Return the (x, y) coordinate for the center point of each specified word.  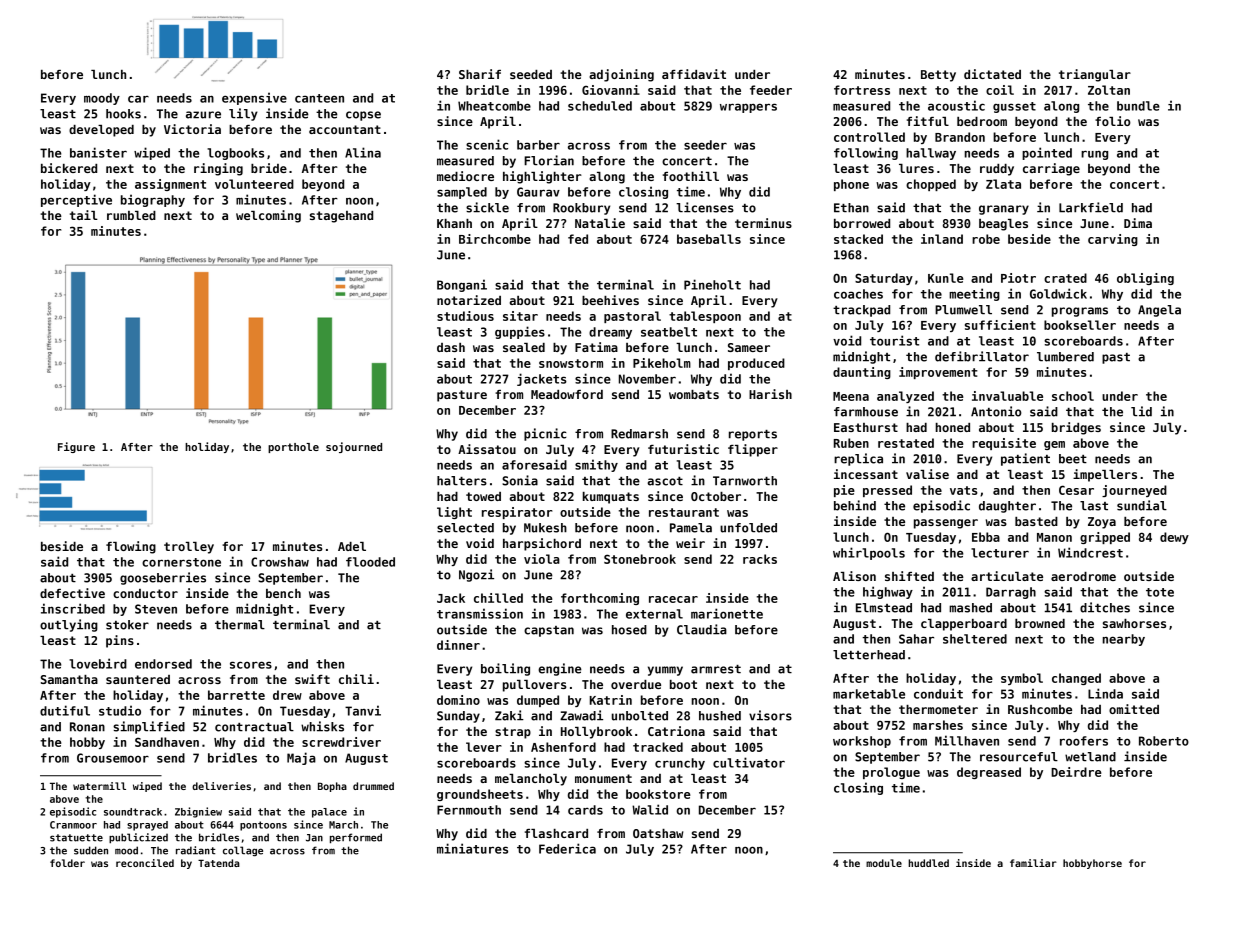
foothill (691, 176)
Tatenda (219, 863)
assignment (170, 185)
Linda (1105, 693)
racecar (673, 599)
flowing (131, 547)
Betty (938, 76)
